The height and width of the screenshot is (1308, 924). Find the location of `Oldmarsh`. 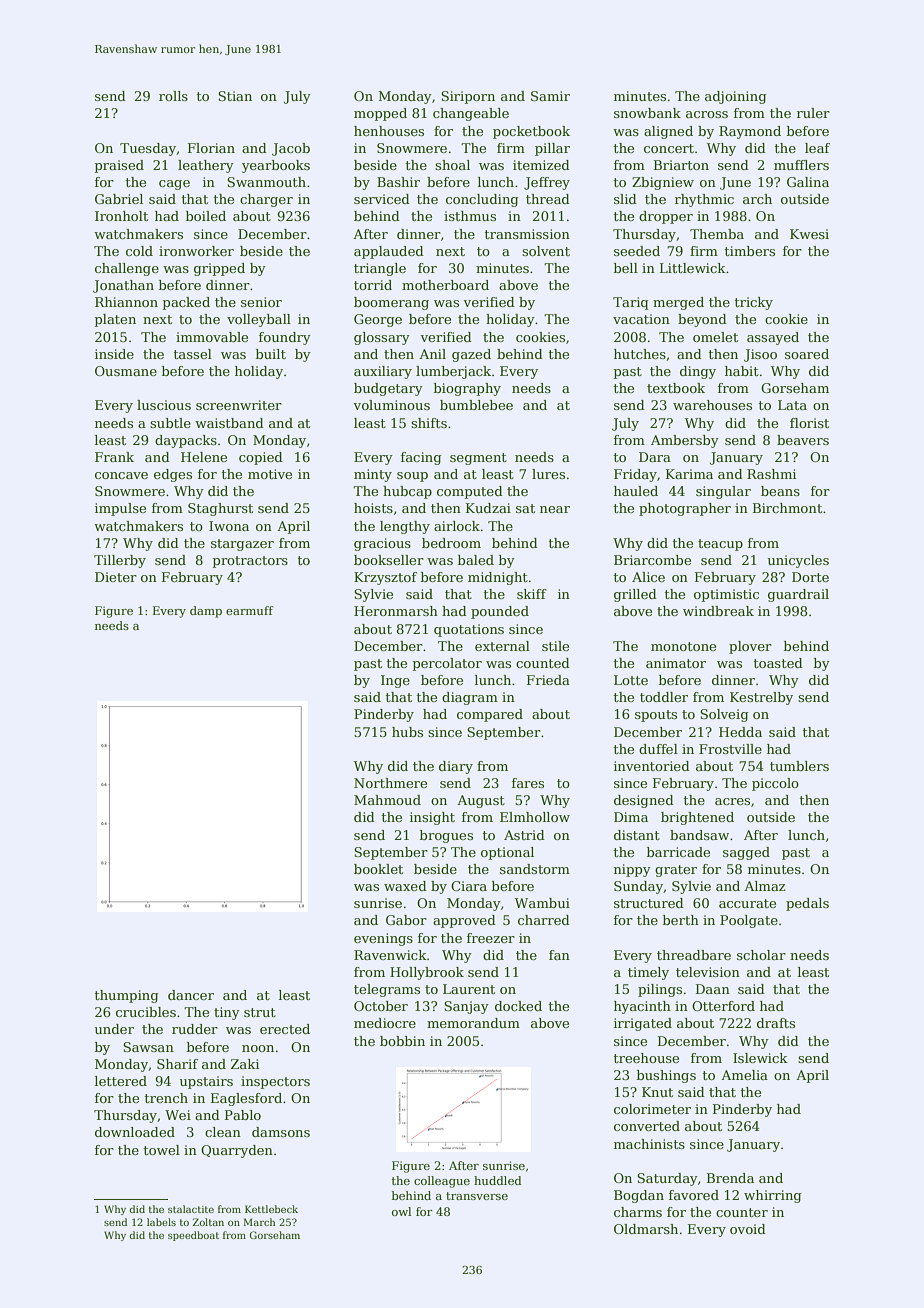

Oldmarsh is located at coordinates (646, 1229).
